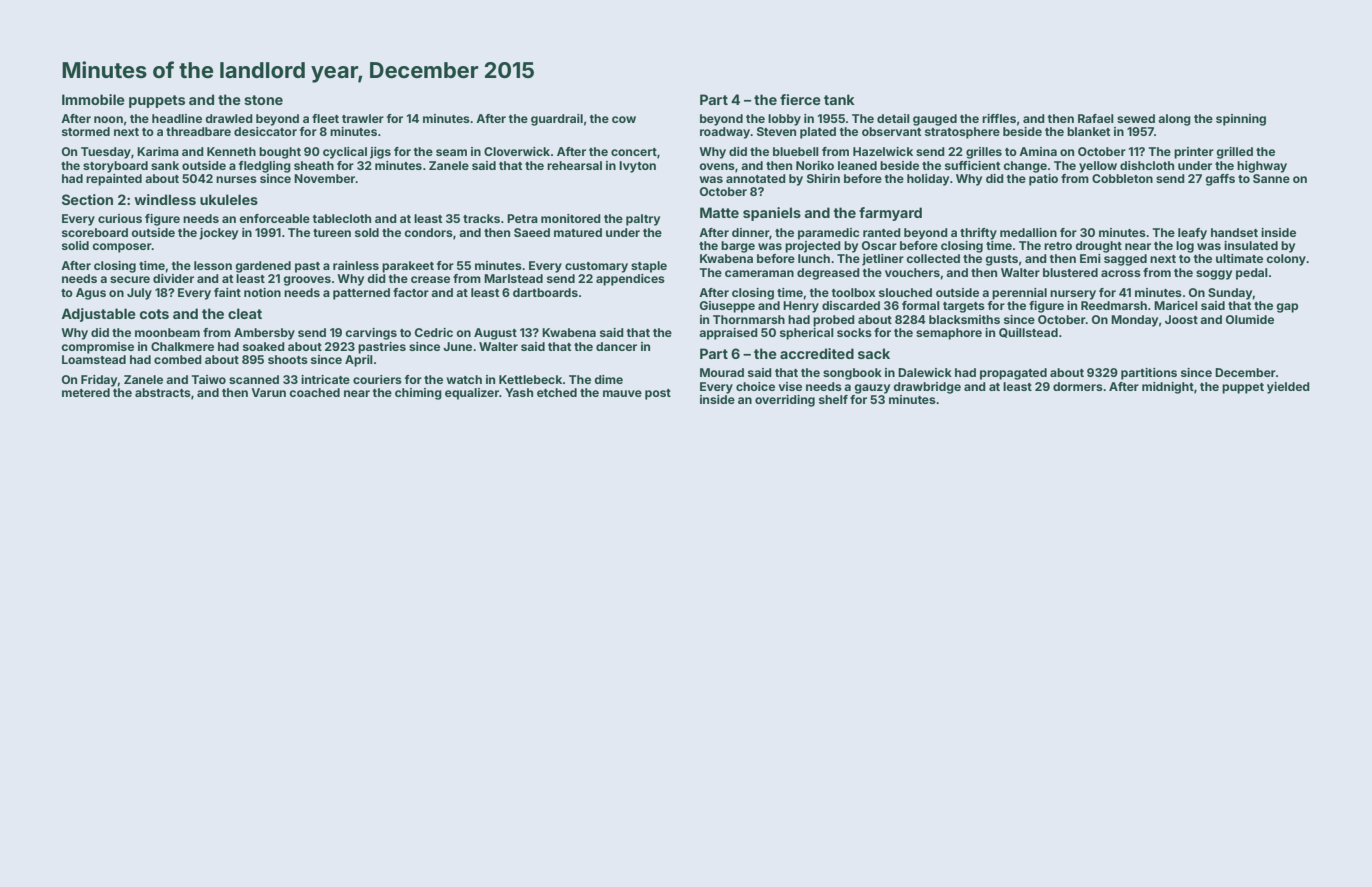  What do you see at coordinates (263, 100) in the screenshot?
I see `stone` at bounding box center [263, 100].
